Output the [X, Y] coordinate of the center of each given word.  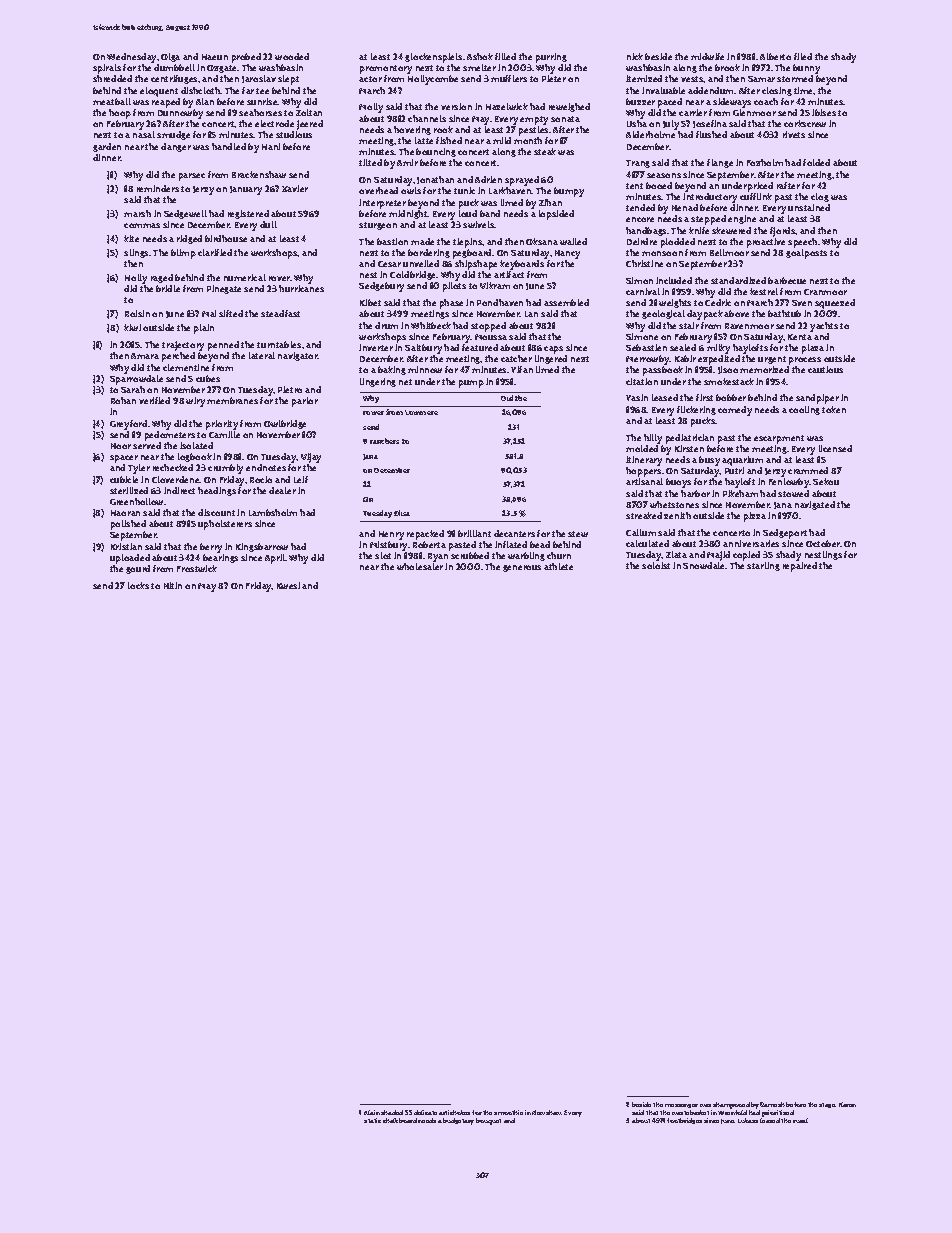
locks [138, 585]
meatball [112, 101]
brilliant [474, 533]
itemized [644, 78]
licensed [835, 448]
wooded [292, 56]
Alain [372, 1112]
